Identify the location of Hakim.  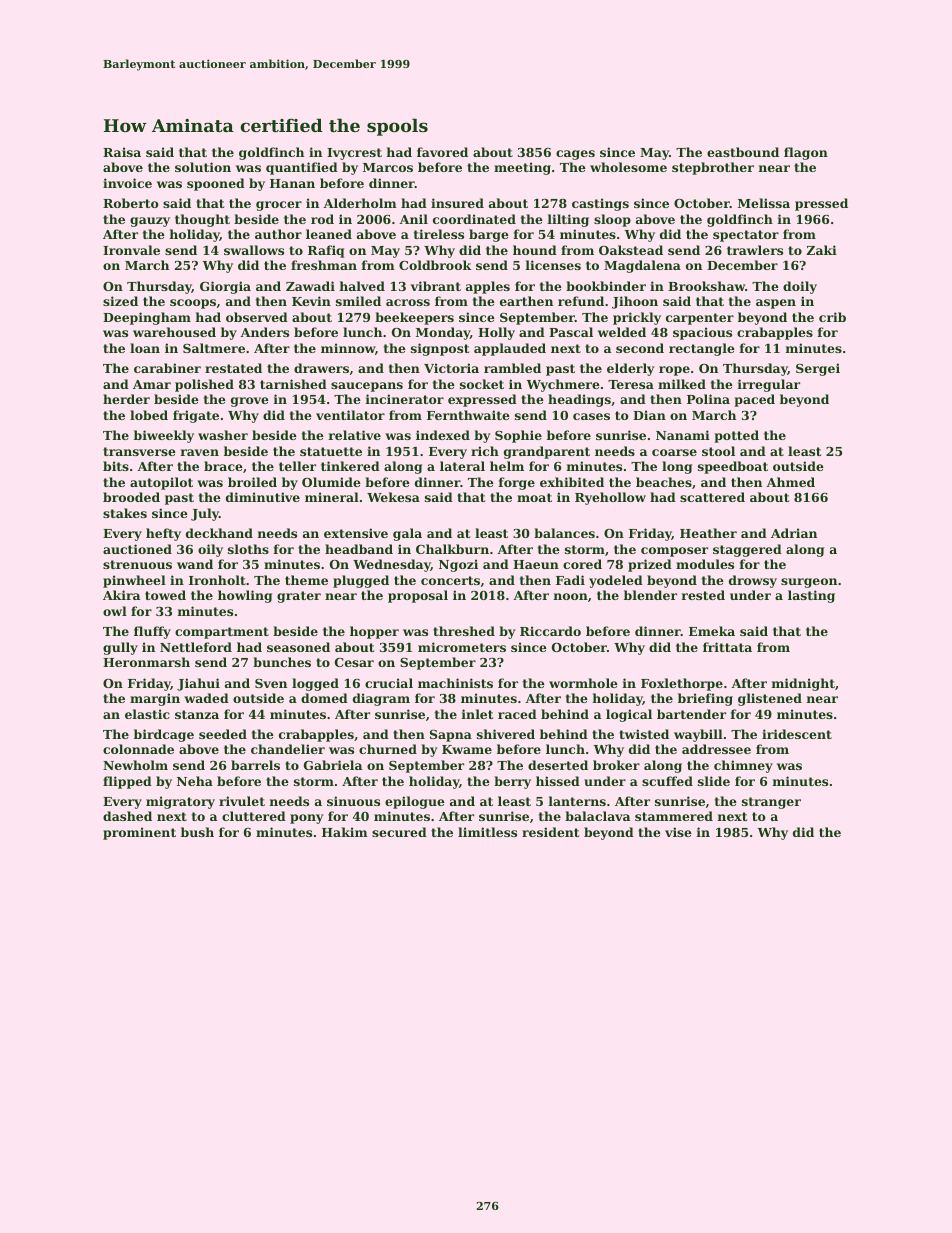
(345, 832).
